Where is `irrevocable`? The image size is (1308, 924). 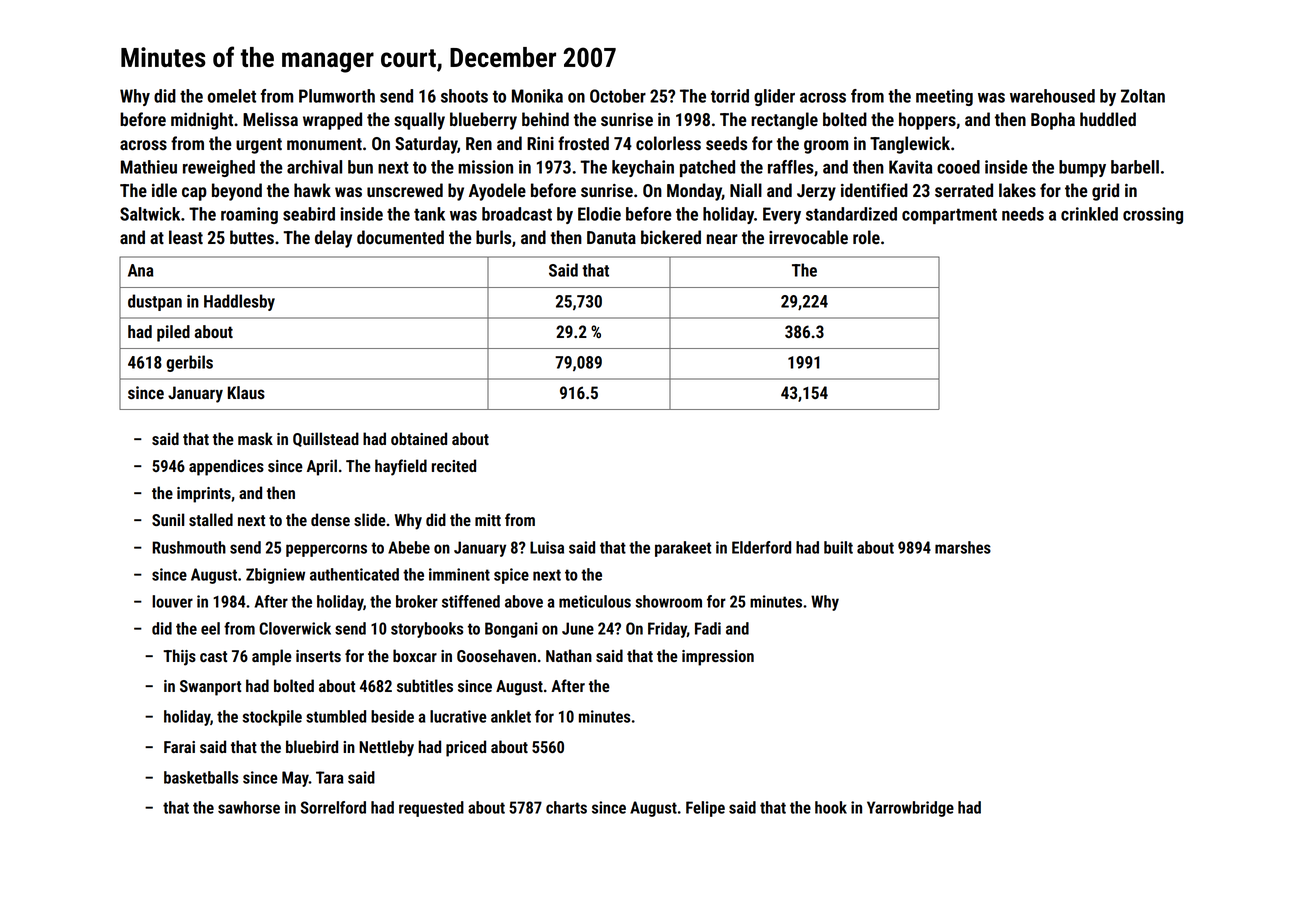 irrevocable is located at coordinates (808, 237).
